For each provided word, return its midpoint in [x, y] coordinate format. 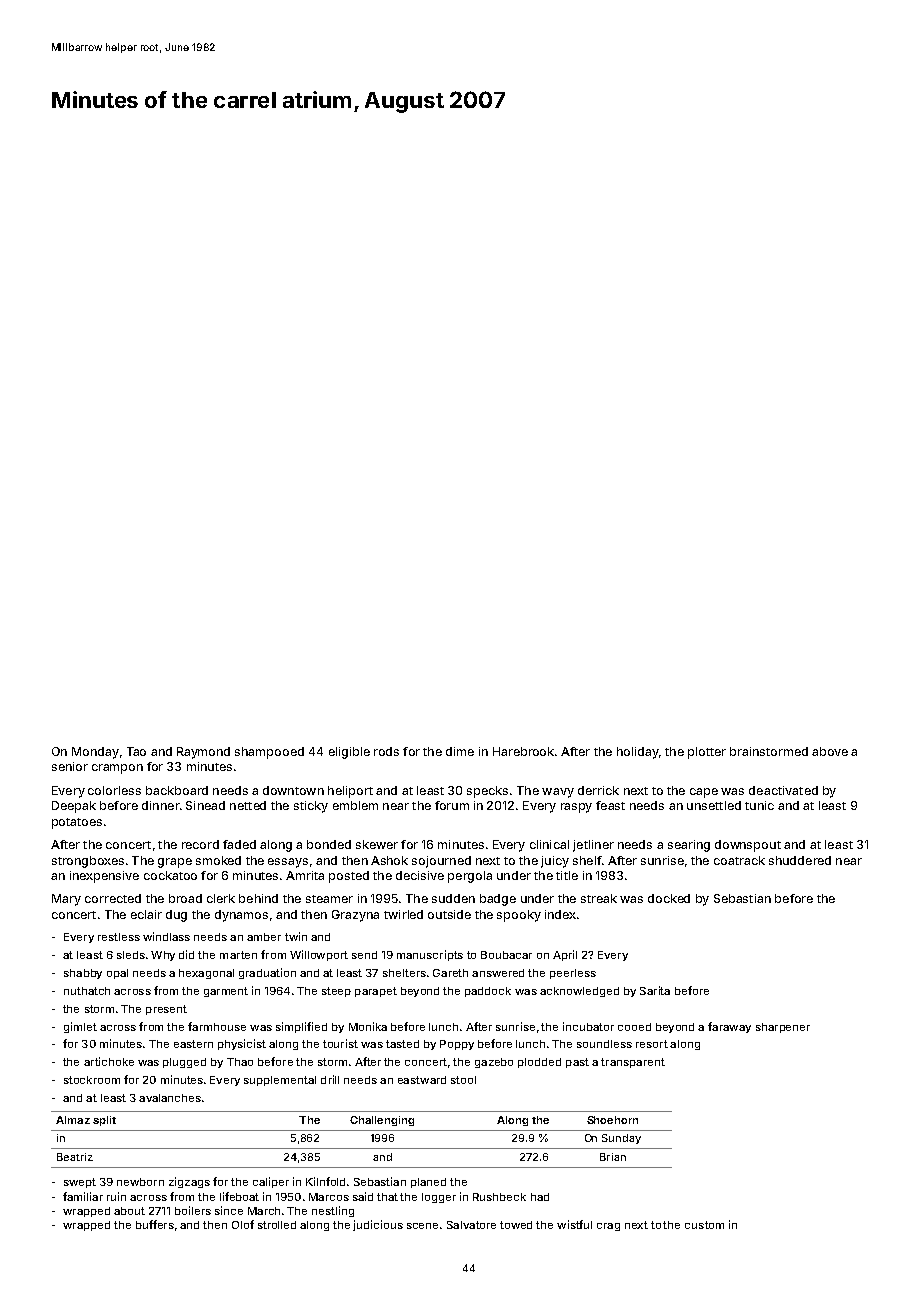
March [264, 1211]
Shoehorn [612, 1120]
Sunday [621, 1139]
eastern [193, 1044]
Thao [240, 1062]
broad [185, 898]
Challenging [382, 1121]
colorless [114, 790]
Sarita [655, 990]
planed [428, 1183]
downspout [748, 846]
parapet [376, 992]
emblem [355, 805]
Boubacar [506, 955]
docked [669, 898]
